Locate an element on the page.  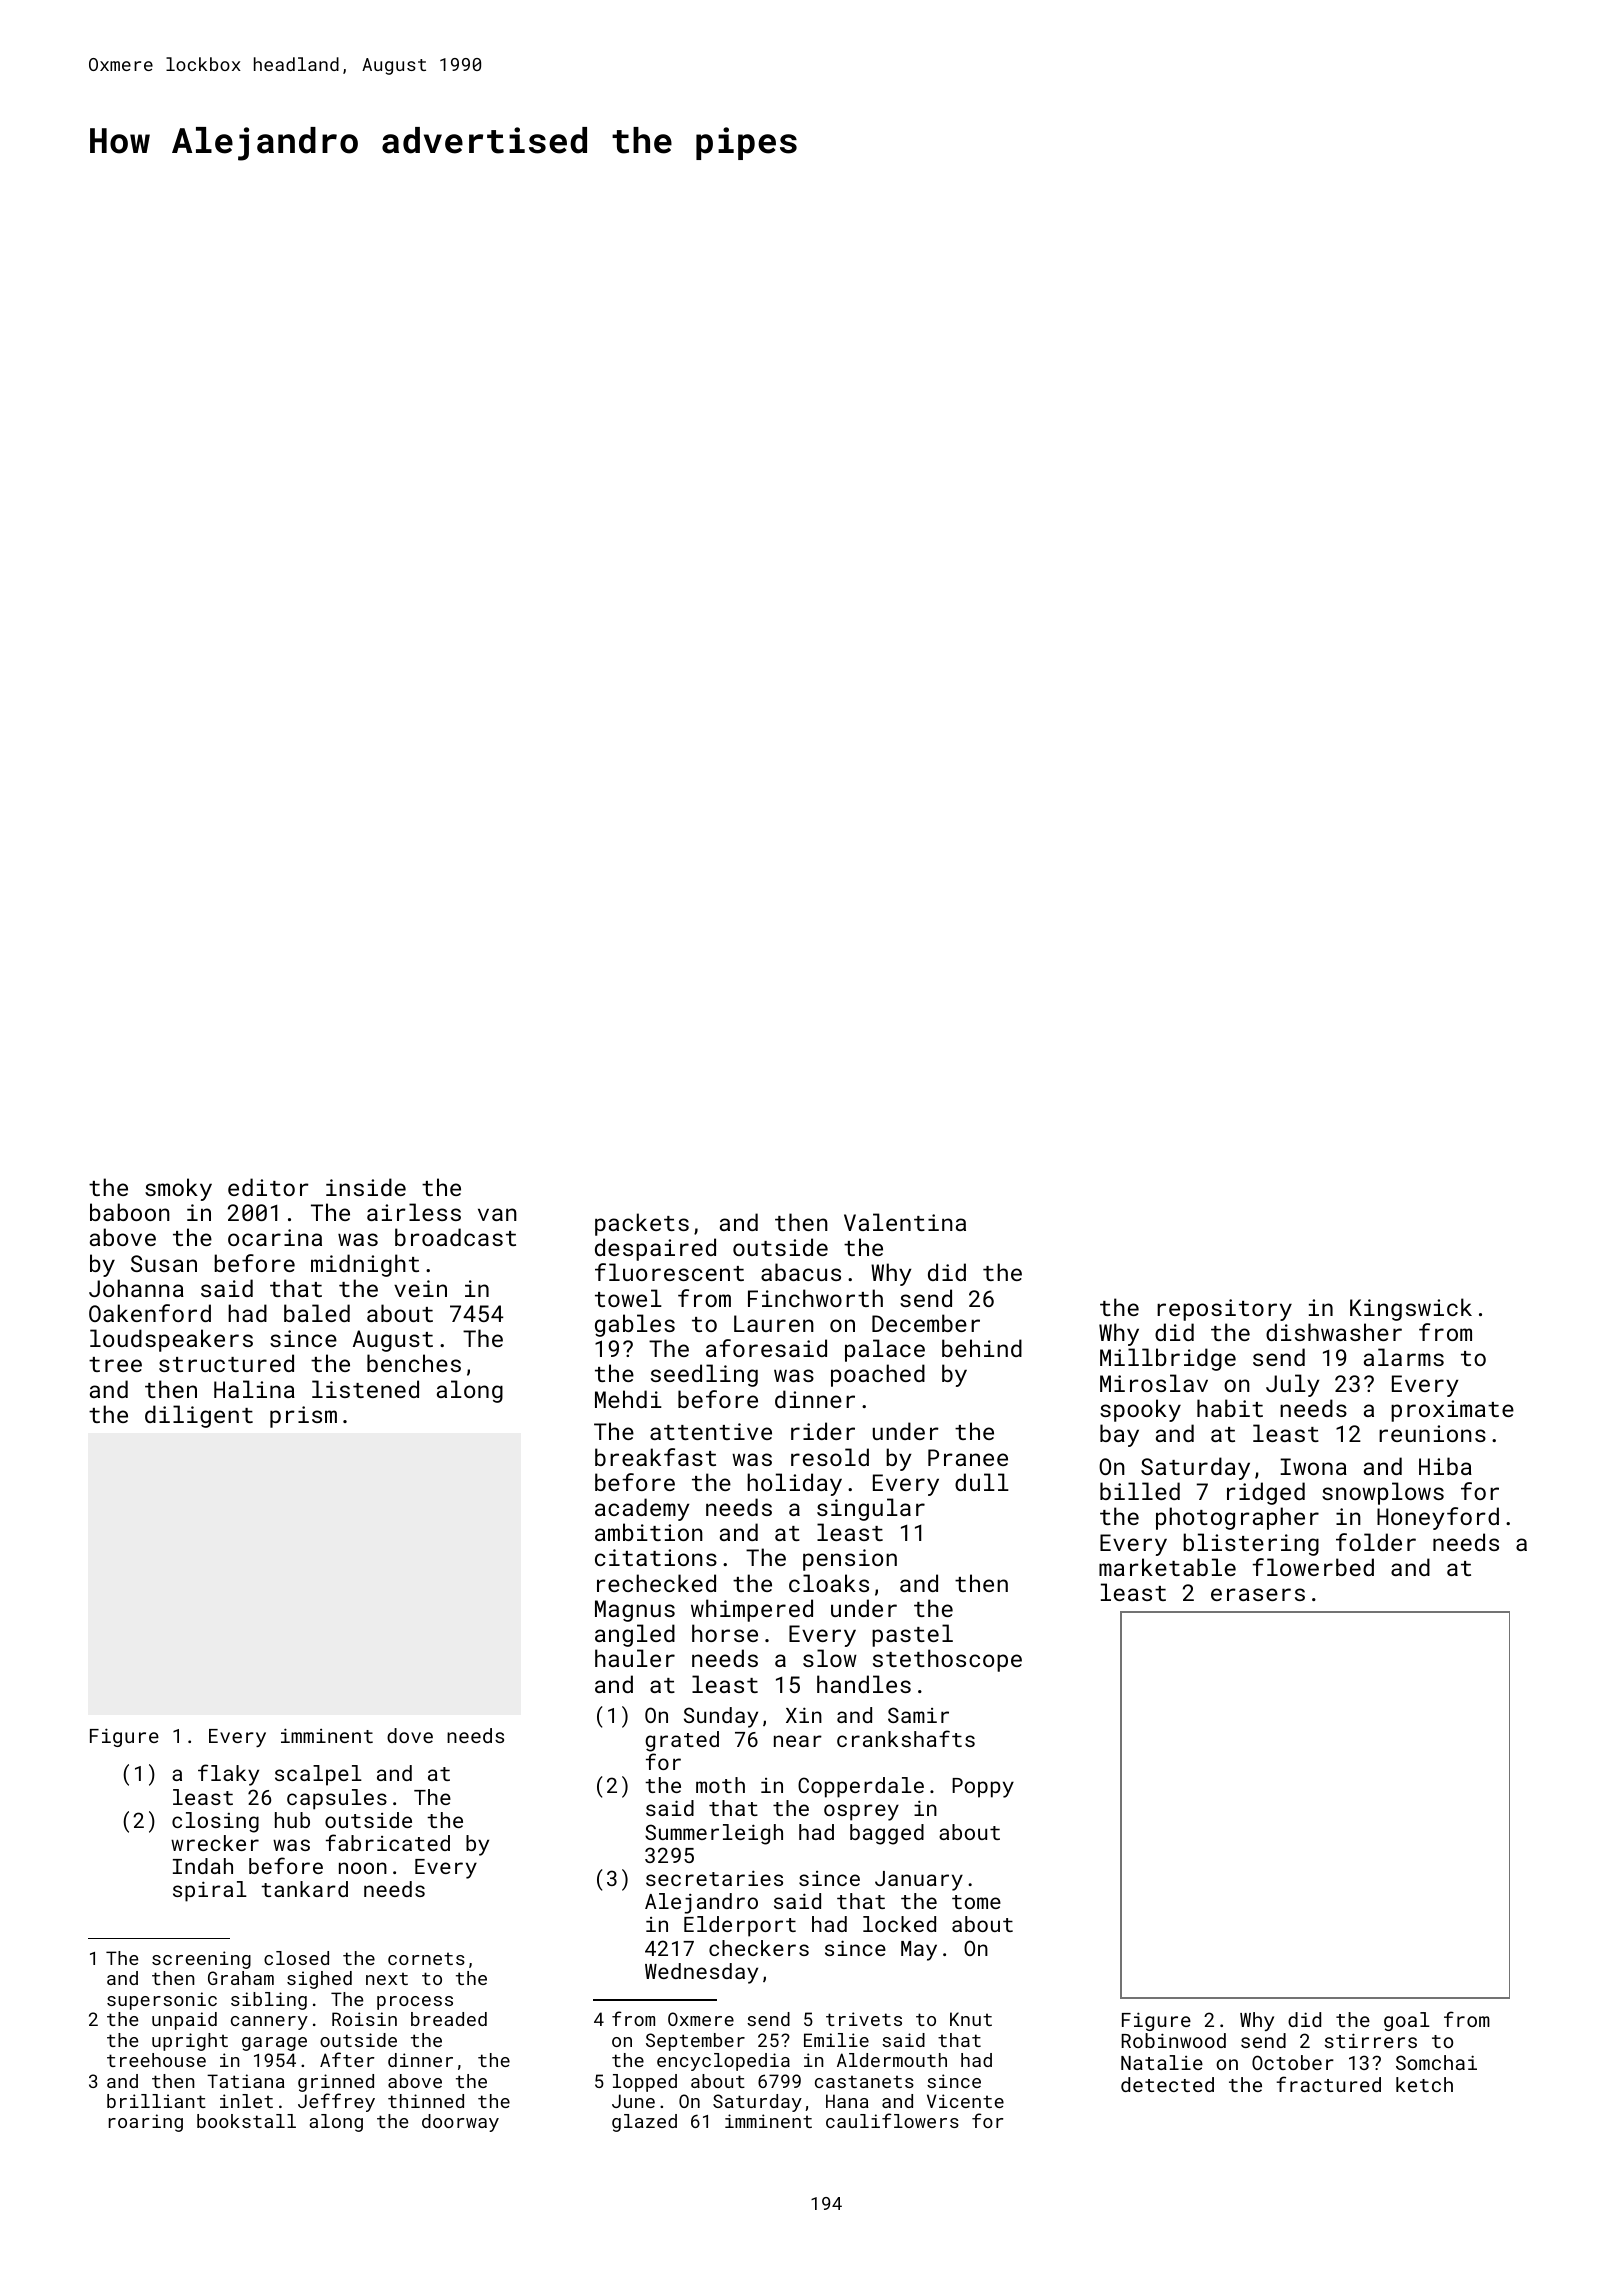
academy is located at coordinates (642, 1509).
